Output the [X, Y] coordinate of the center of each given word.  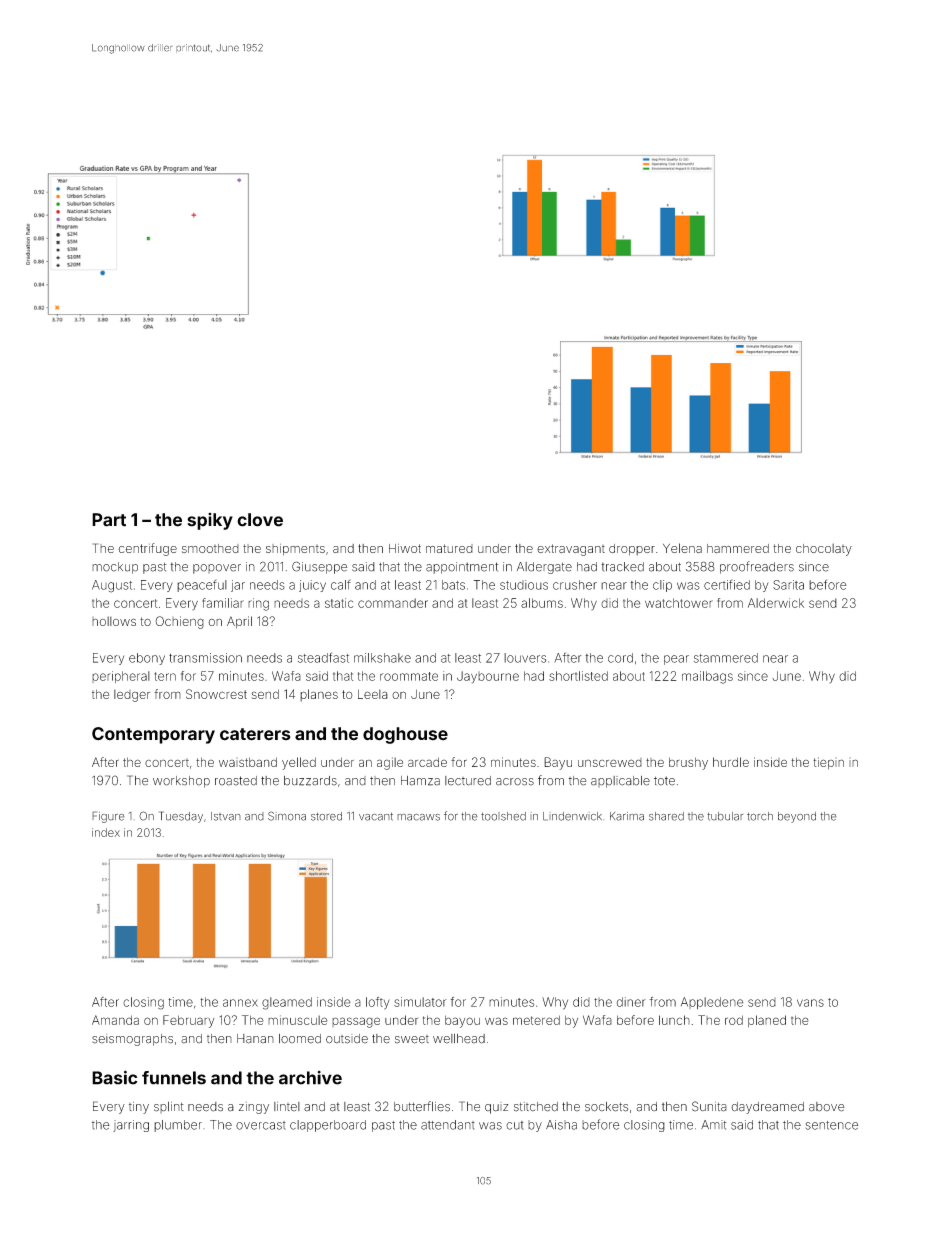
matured [449, 548]
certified [727, 585]
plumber [178, 1126]
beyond [797, 817]
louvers [525, 658]
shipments [295, 550]
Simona [287, 816]
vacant [376, 816]
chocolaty [824, 549]
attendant [448, 1125]
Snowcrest [216, 694]
